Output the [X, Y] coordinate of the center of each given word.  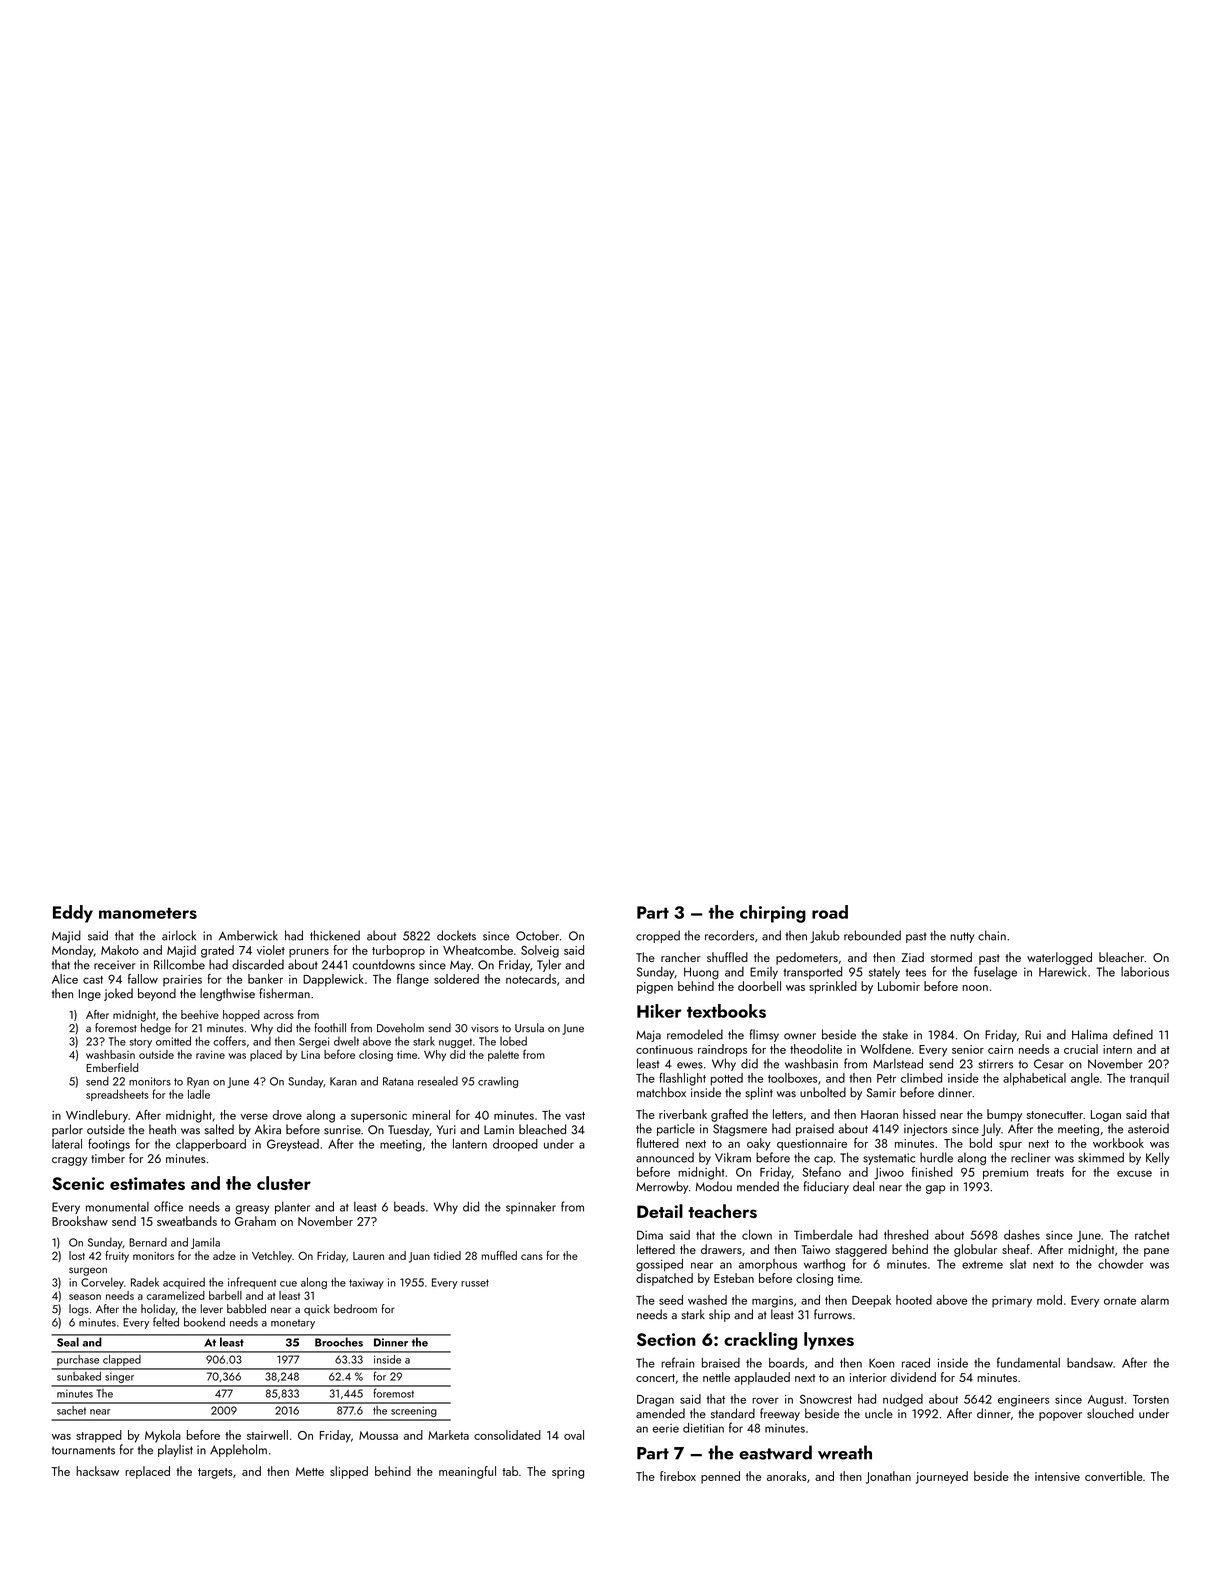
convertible [1114, 1476]
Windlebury [97, 1116]
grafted [729, 1115]
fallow [143, 979]
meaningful [467, 1472]
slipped [349, 1472]
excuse [1134, 1173]
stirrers [996, 1064]
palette [503, 1055]
